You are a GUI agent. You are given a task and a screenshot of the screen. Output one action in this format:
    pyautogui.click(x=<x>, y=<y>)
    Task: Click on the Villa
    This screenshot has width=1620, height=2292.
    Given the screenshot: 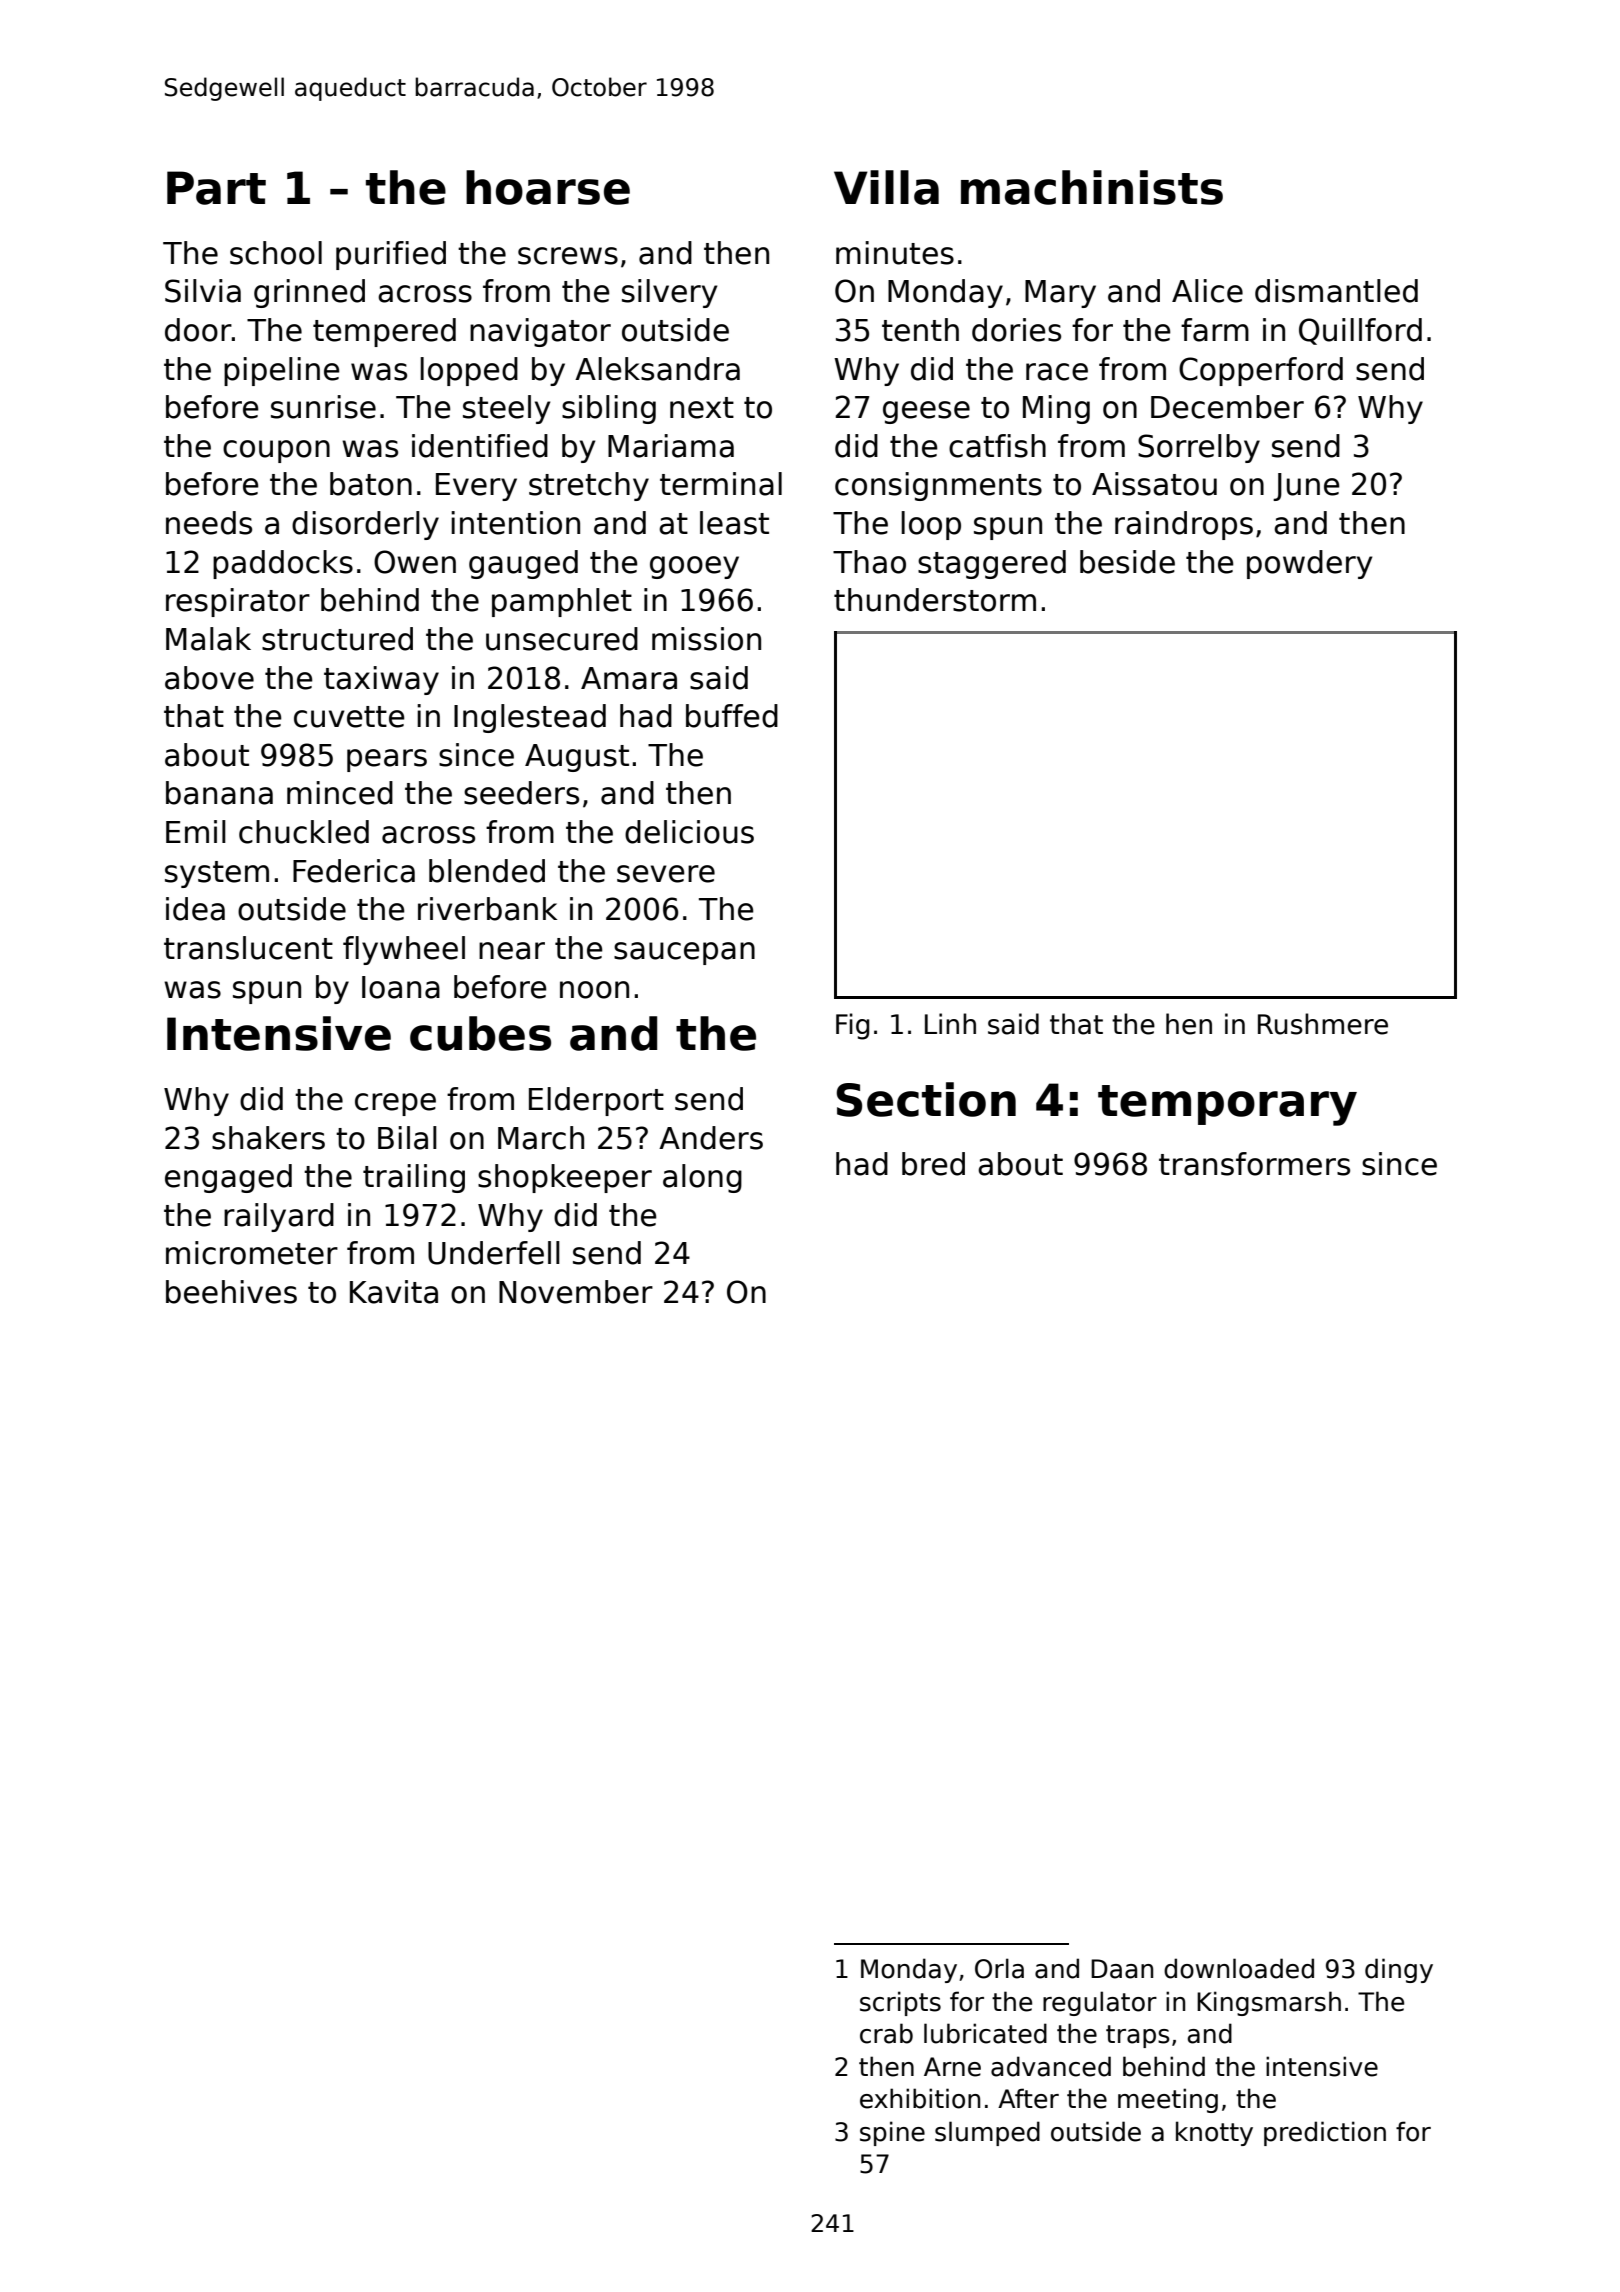 What is the action you would take?
    pyautogui.click(x=886, y=187)
